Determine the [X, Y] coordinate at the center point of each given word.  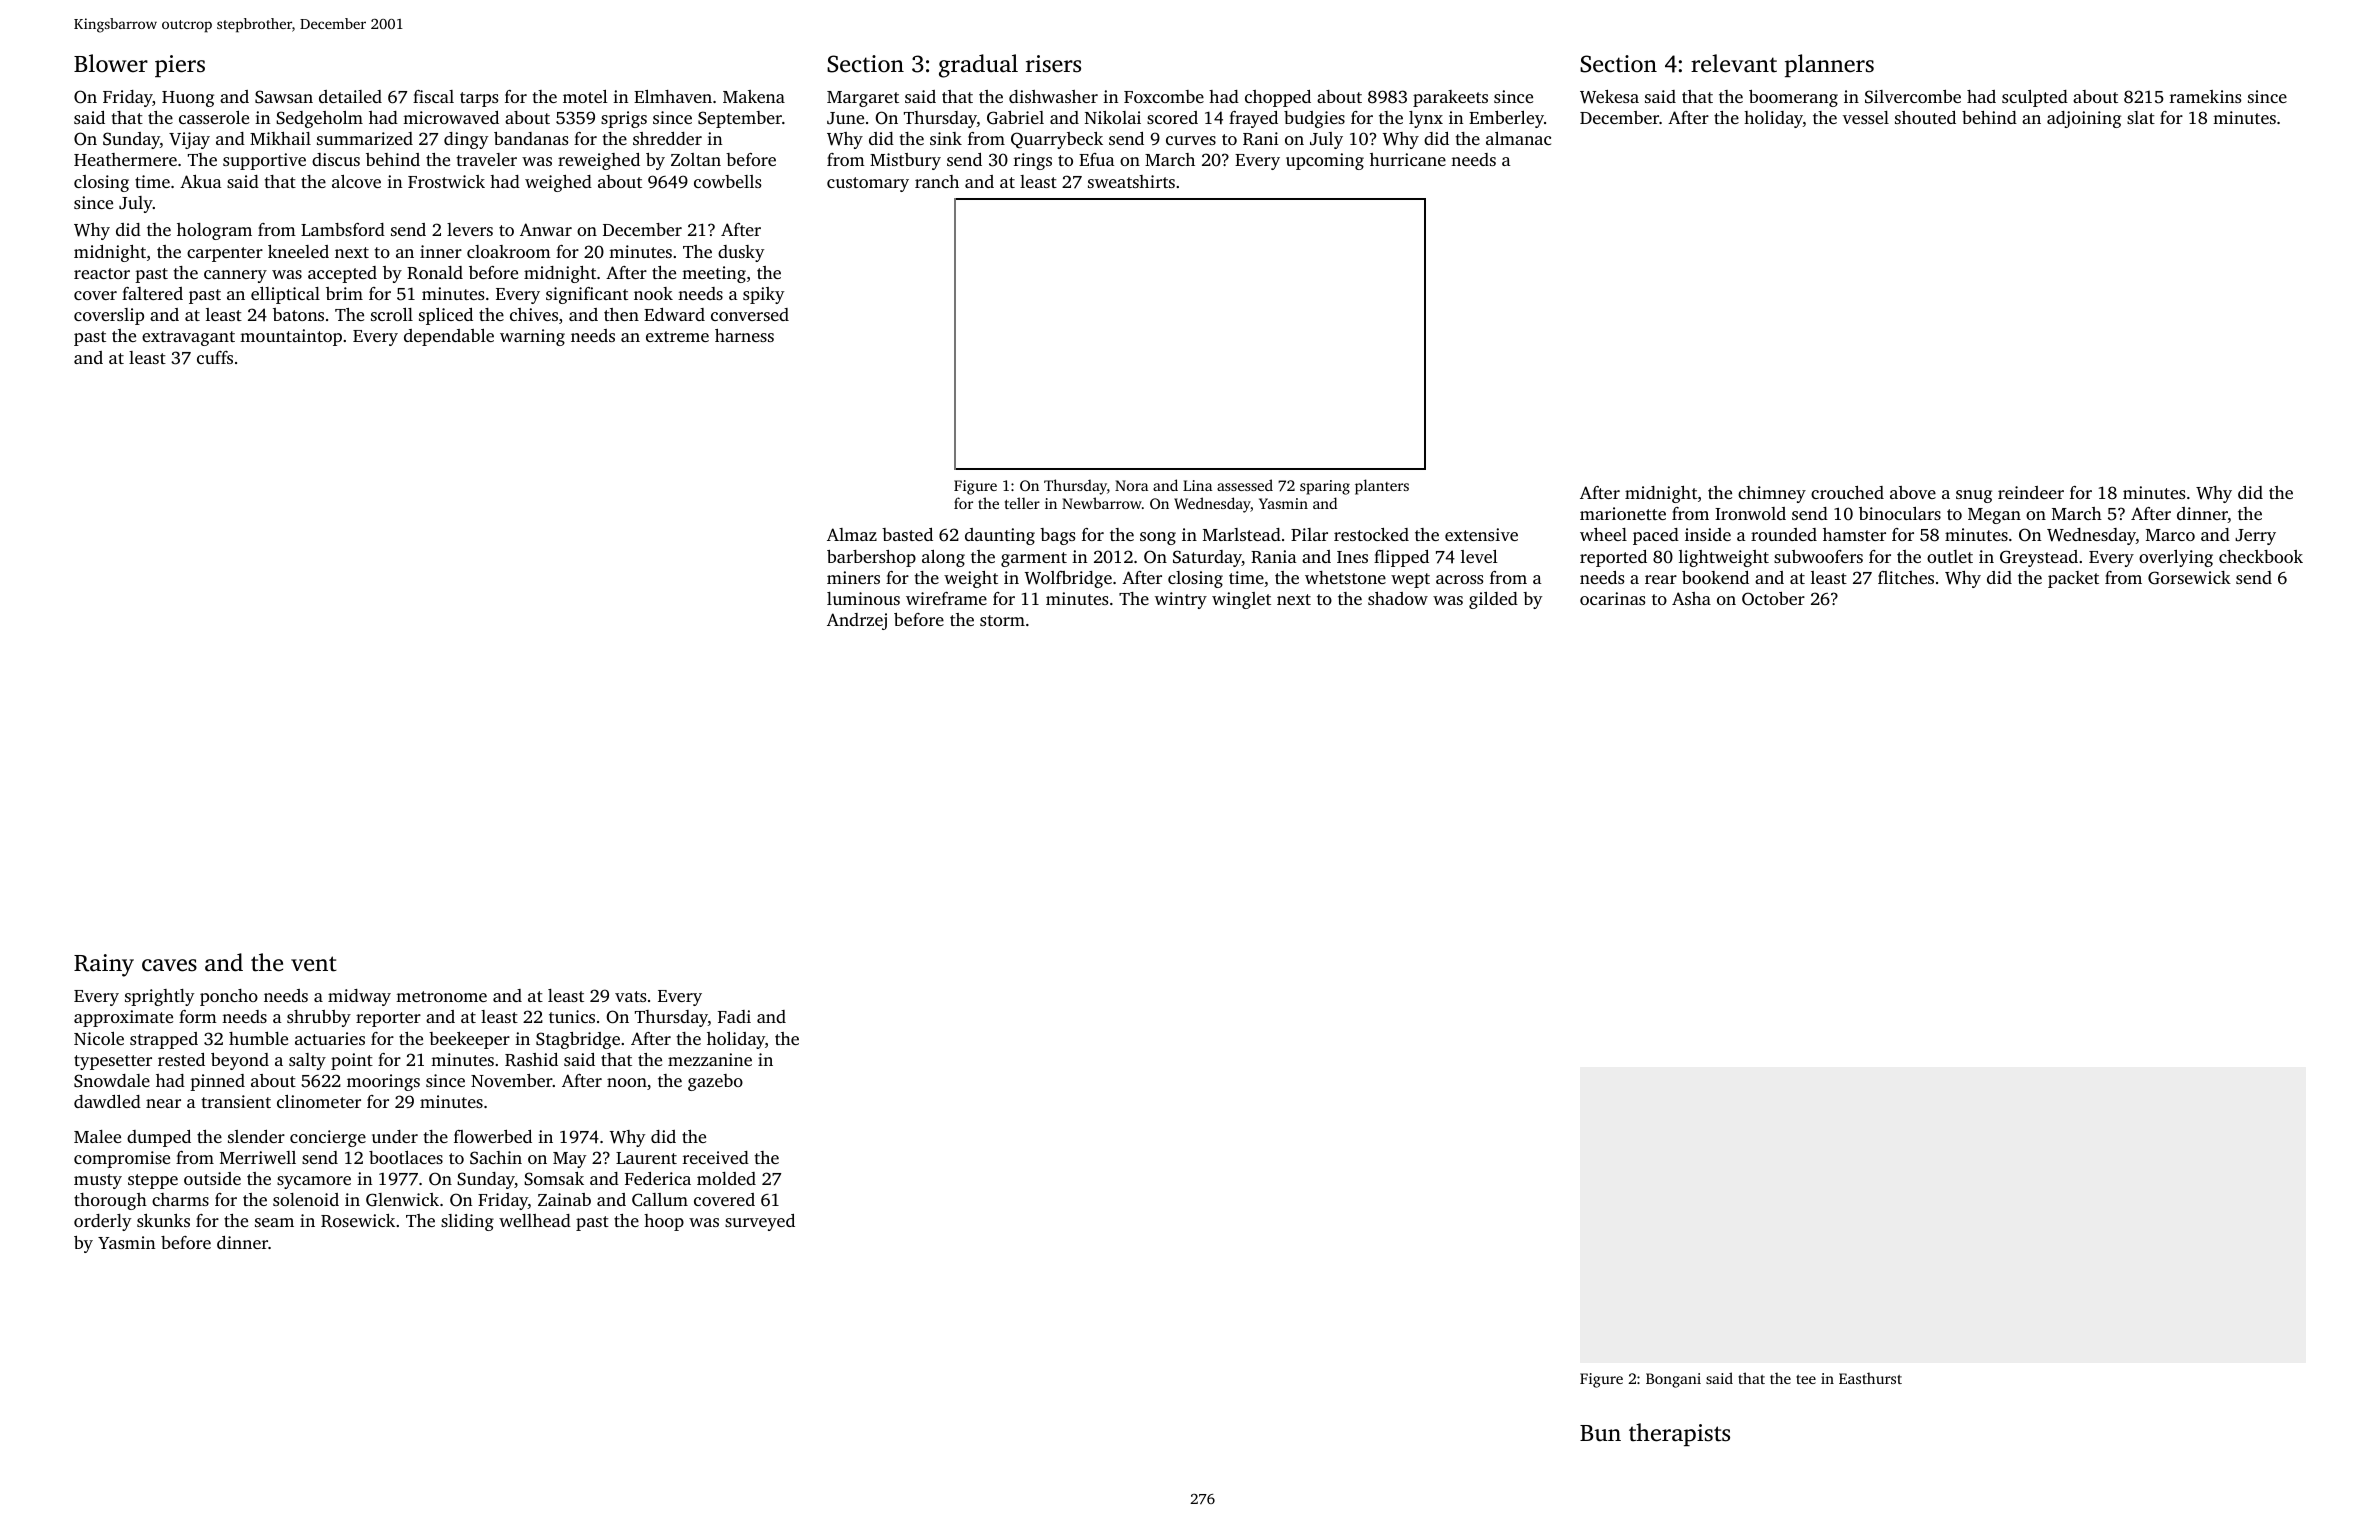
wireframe [946, 598]
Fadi [734, 1016]
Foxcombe [1164, 96]
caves [169, 965]
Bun [1600, 1433]
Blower [111, 63]
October [1773, 599]
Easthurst [1870, 1378]
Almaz [852, 534]
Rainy [104, 965]
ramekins [2205, 96]
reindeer [2031, 492]
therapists [1679, 1434]
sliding [467, 1222]
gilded [1493, 600]
